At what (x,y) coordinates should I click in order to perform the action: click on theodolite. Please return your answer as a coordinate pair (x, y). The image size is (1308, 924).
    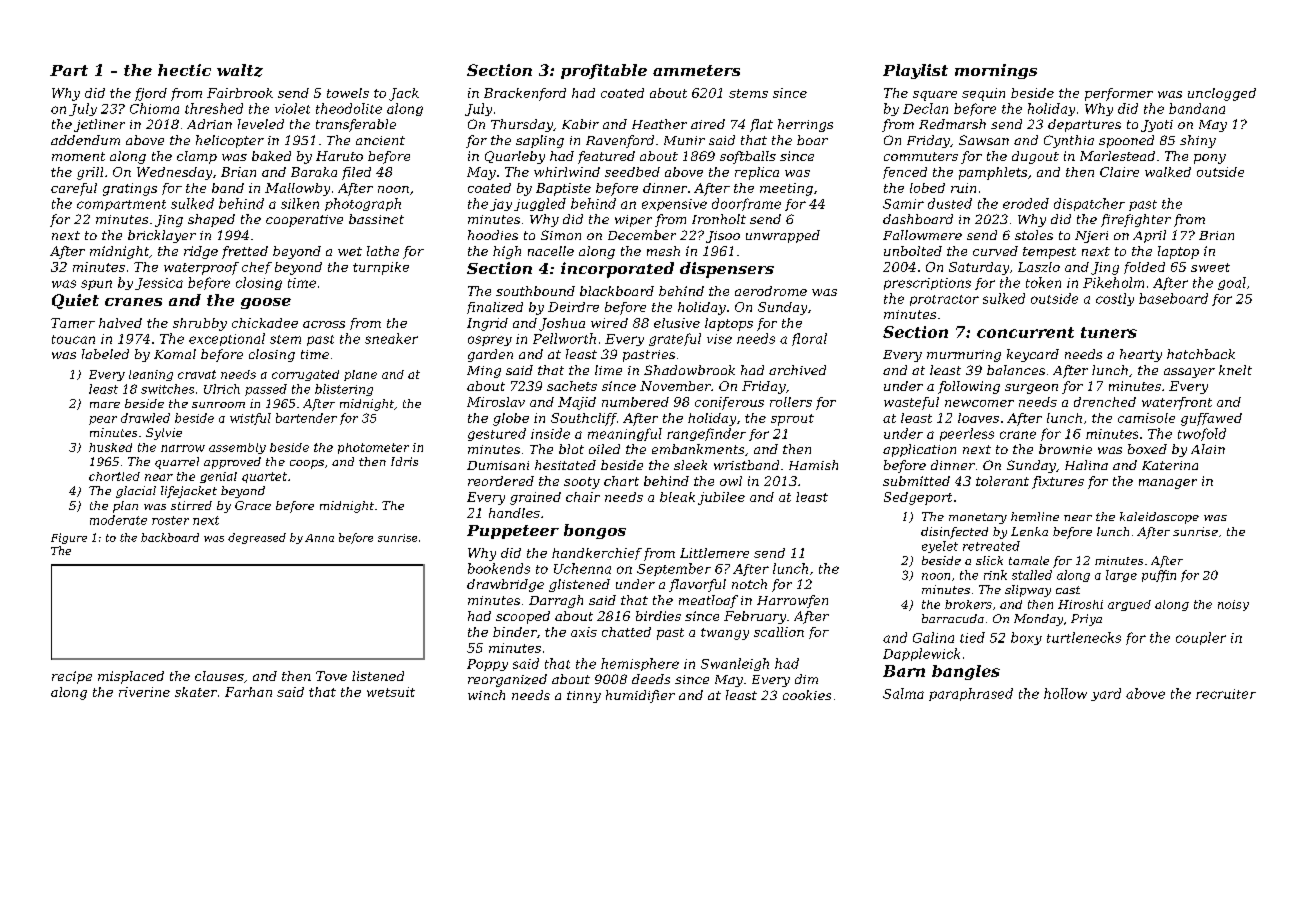
    Looking at the image, I should click on (349, 108).
